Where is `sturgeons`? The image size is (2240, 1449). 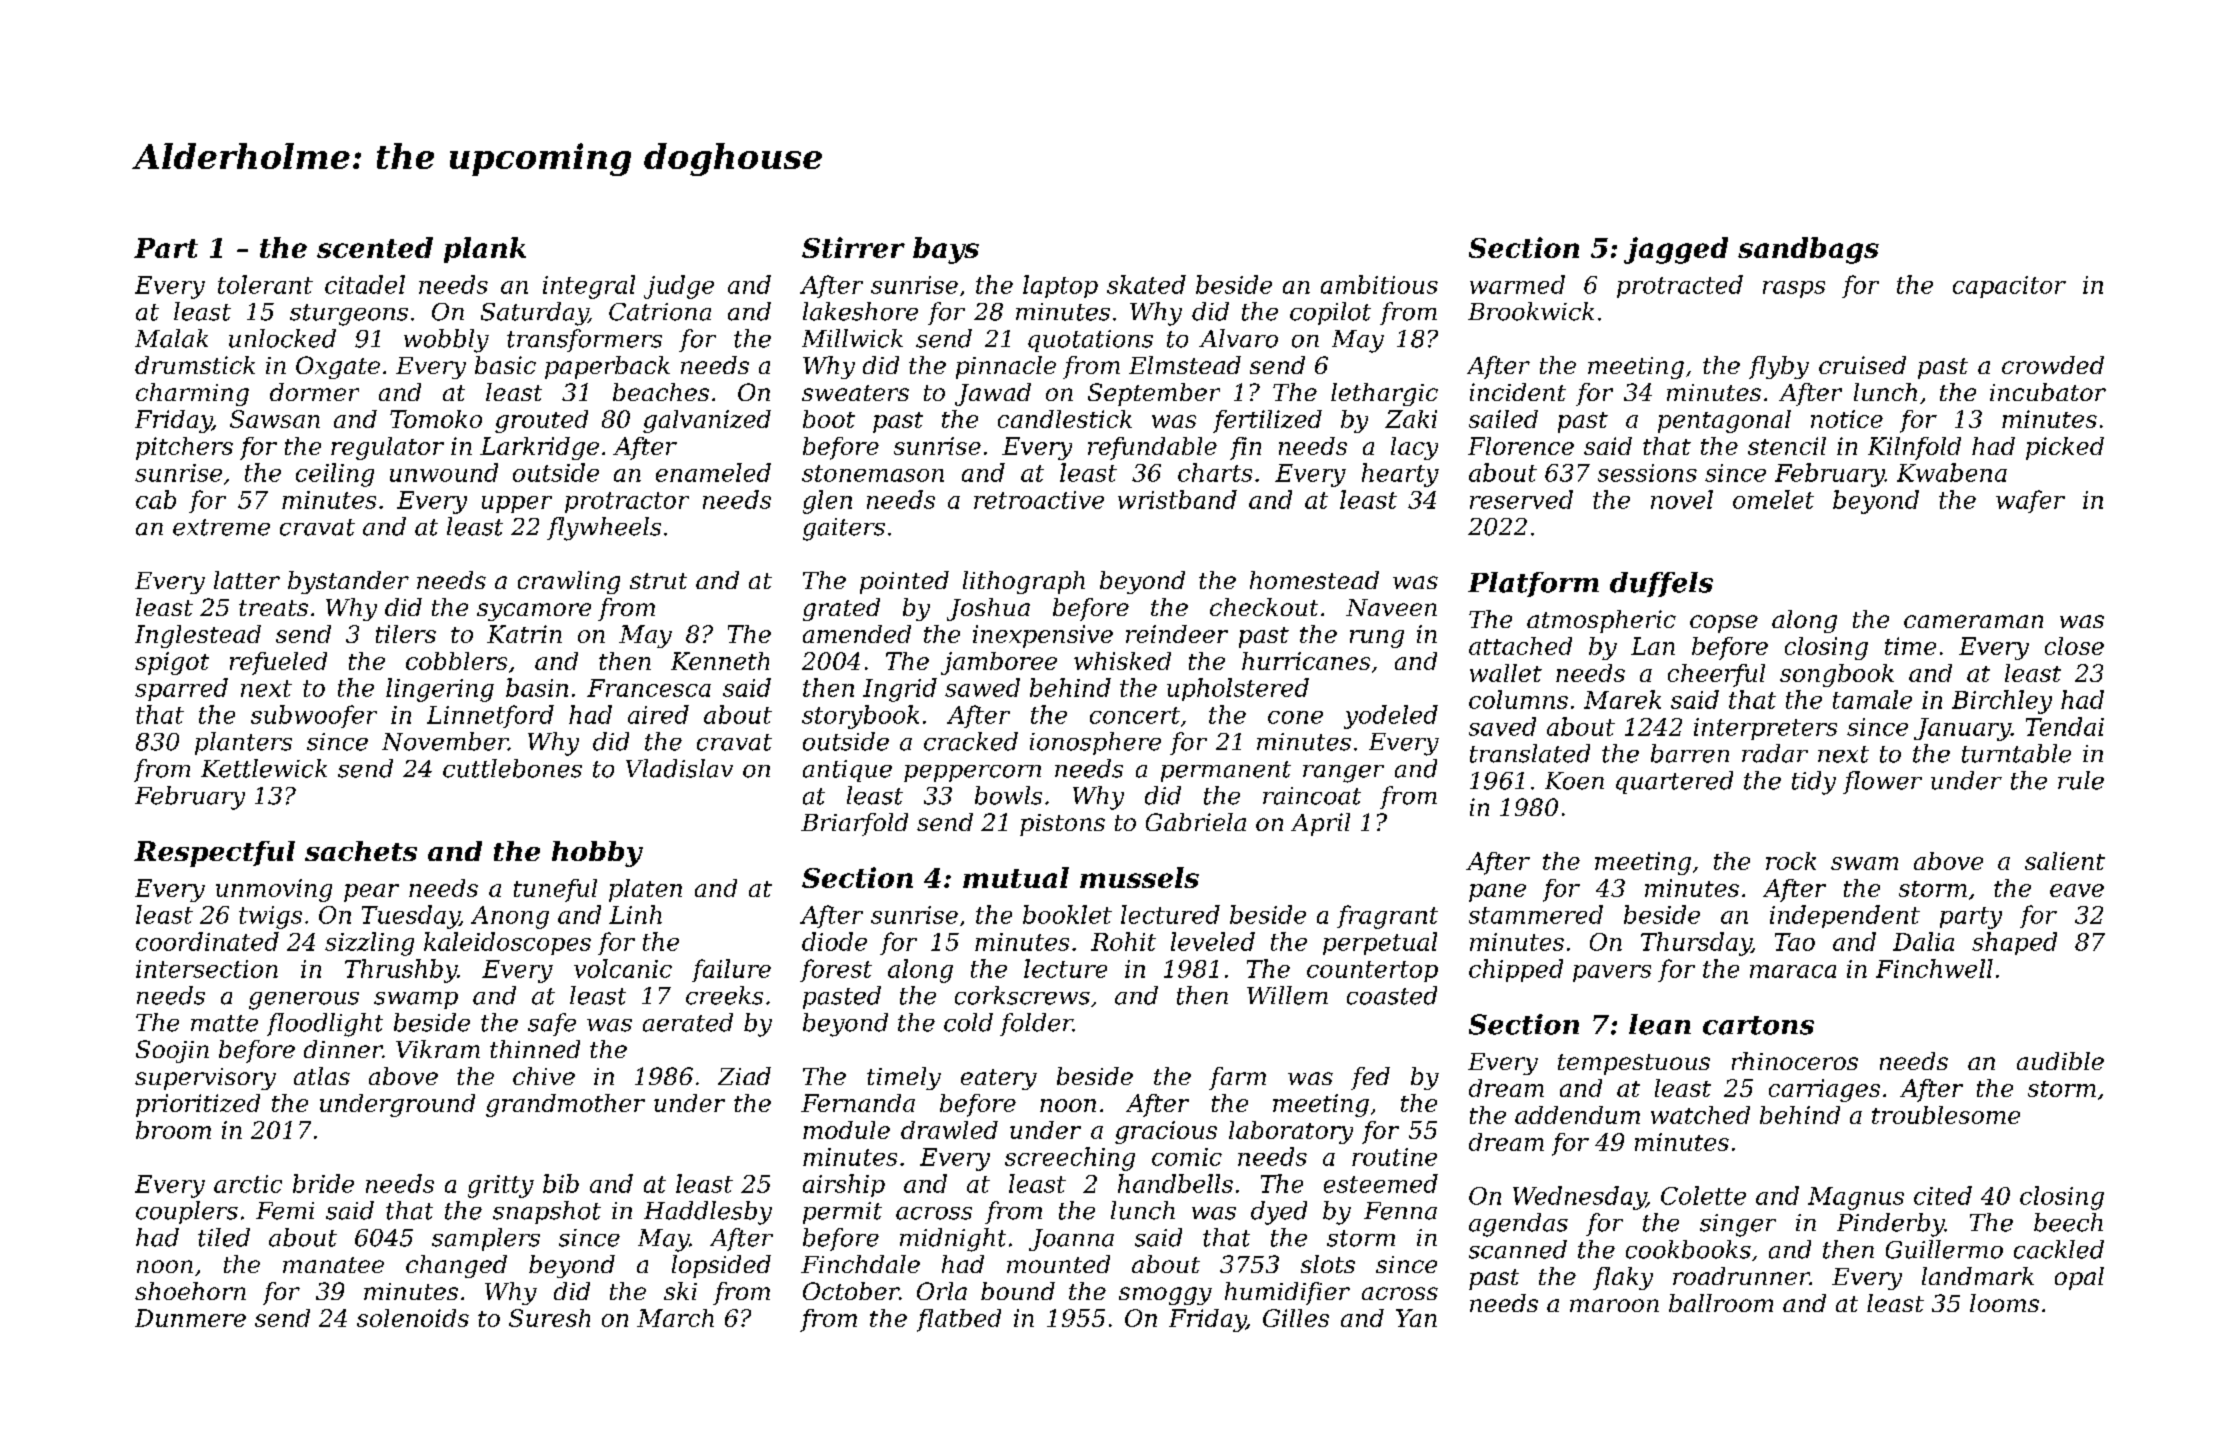 sturgeons is located at coordinates (349, 315).
